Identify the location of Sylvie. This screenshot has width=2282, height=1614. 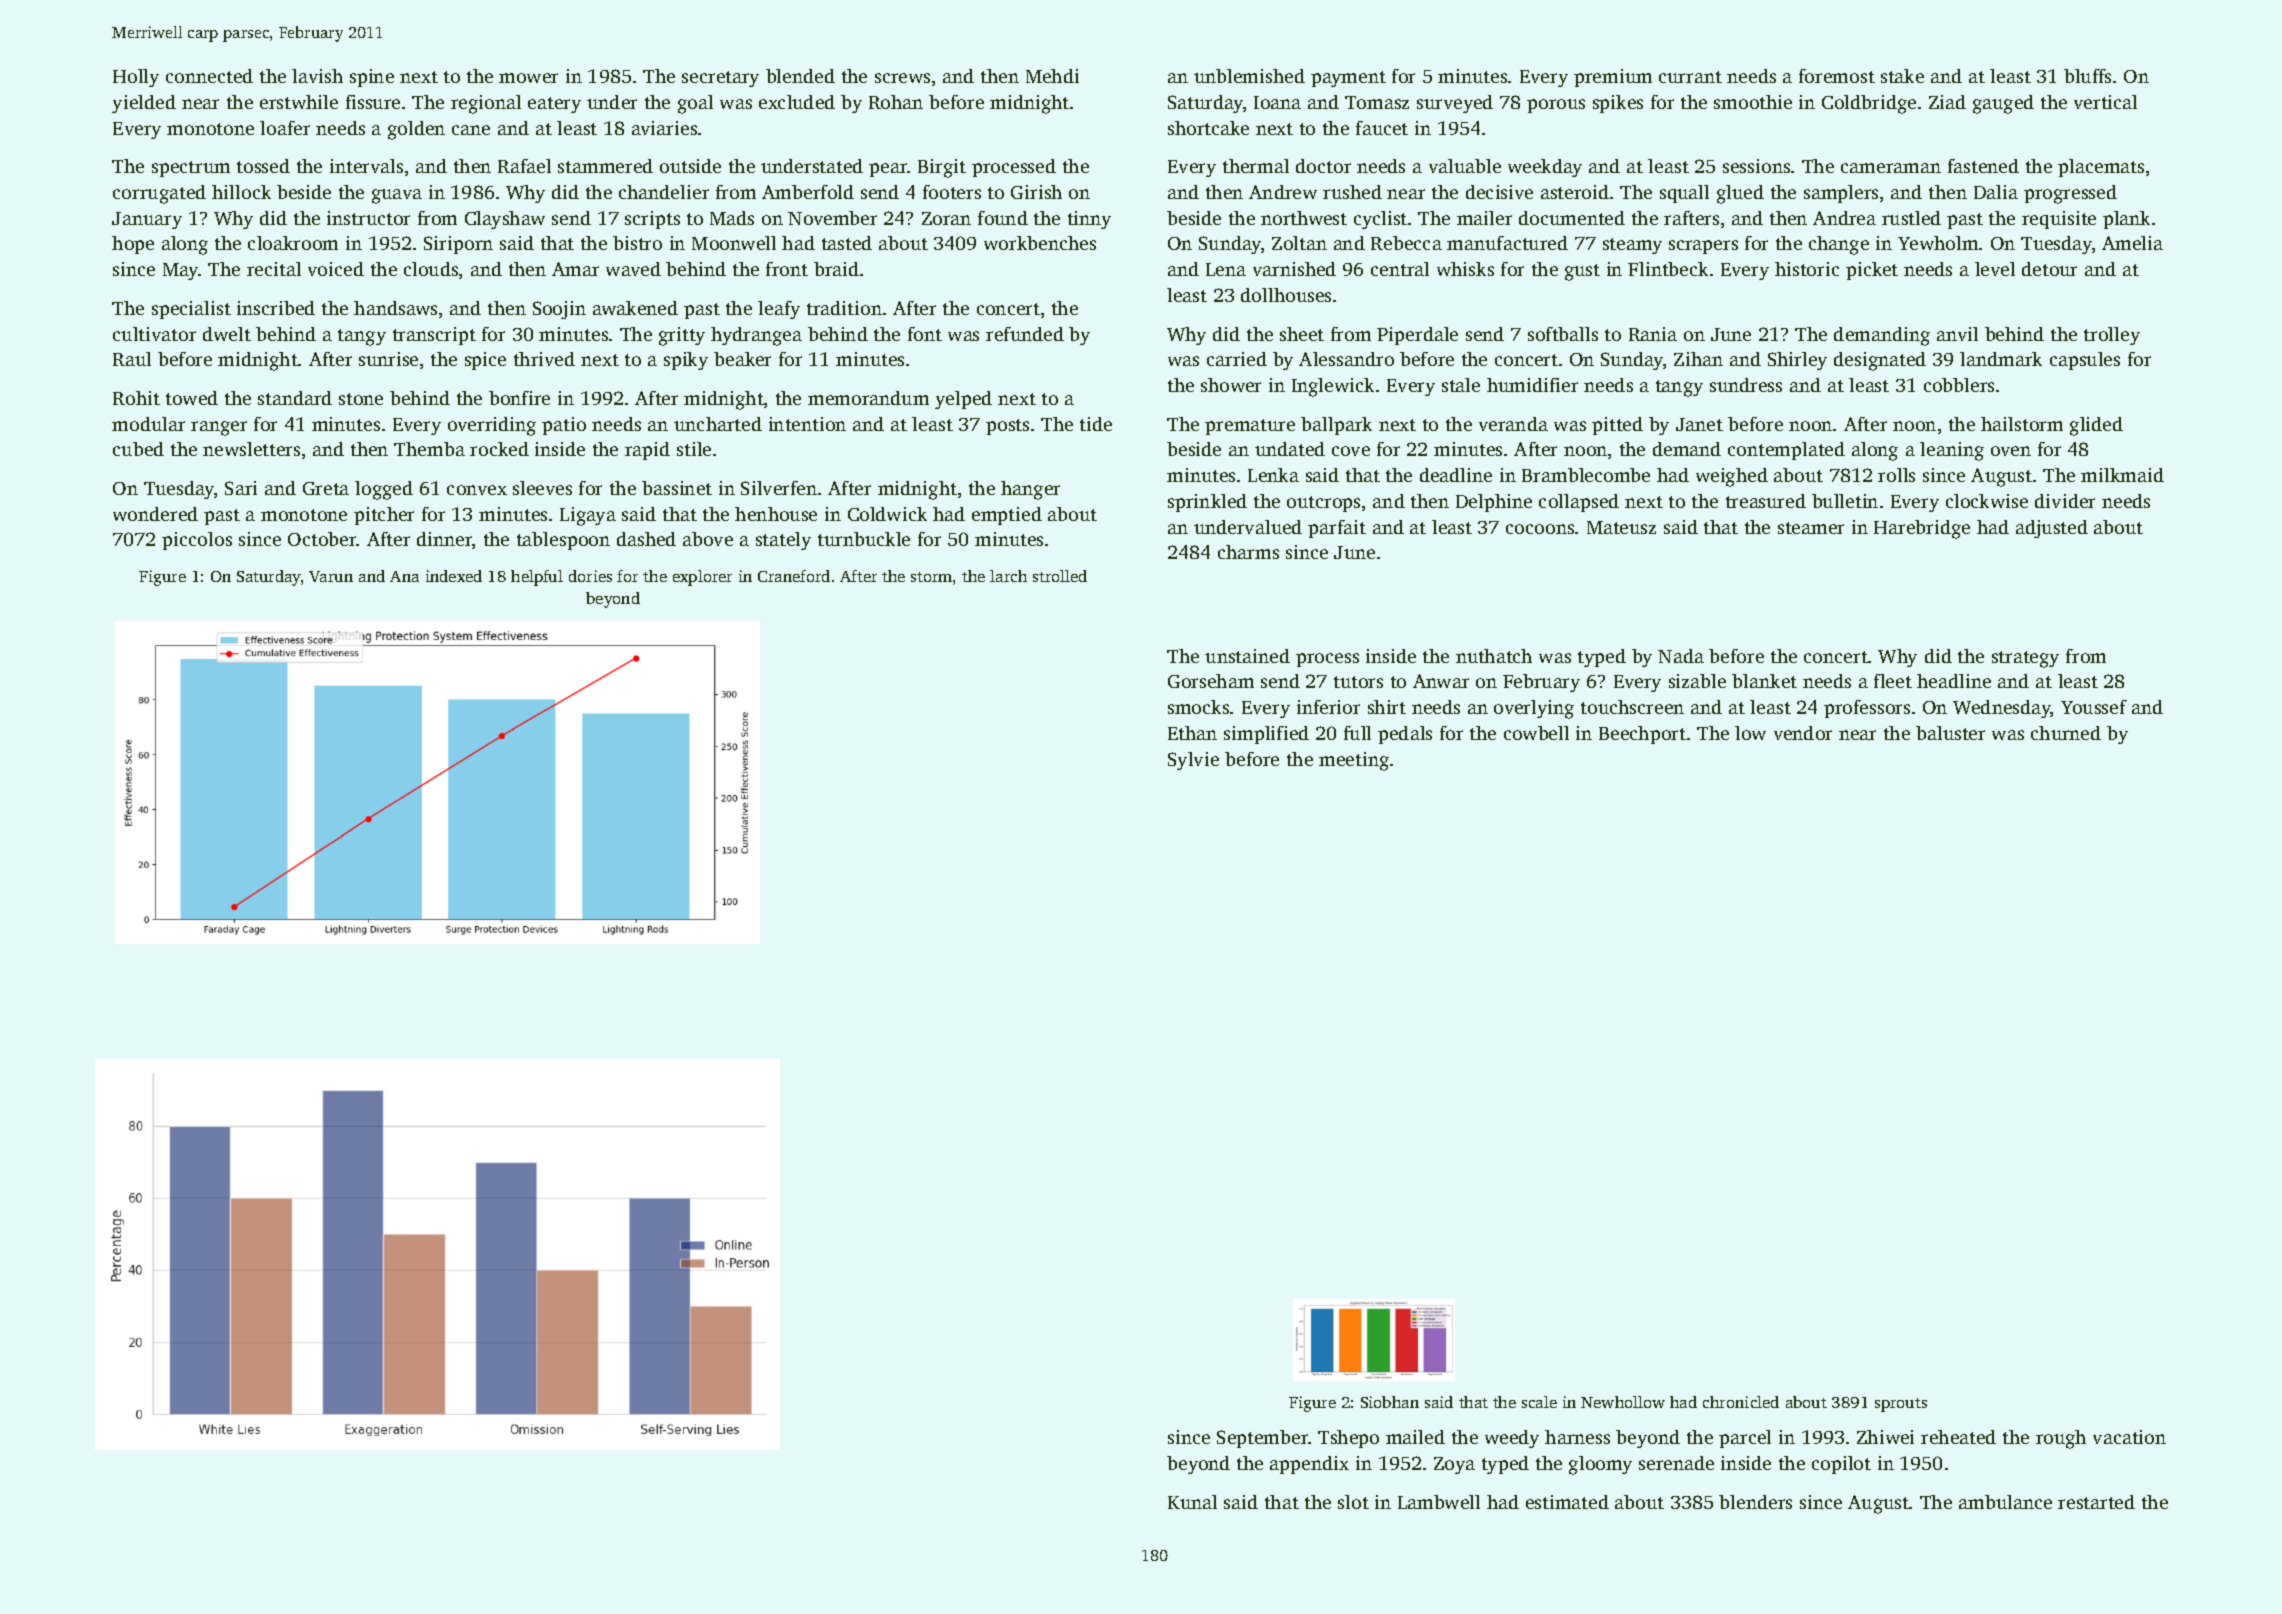
(1193, 761).
